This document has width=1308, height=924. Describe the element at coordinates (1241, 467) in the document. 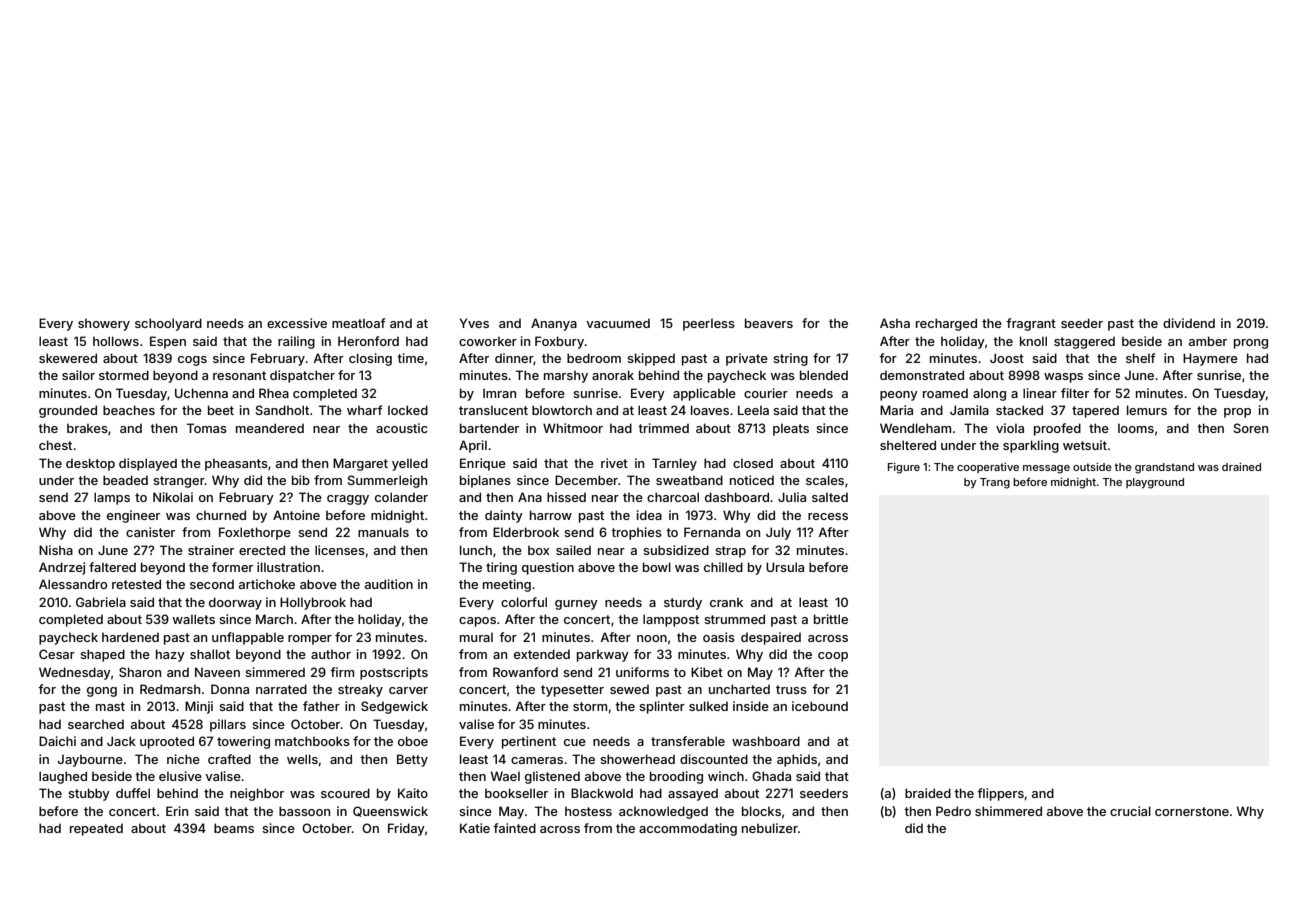

I see `drained` at that location.
